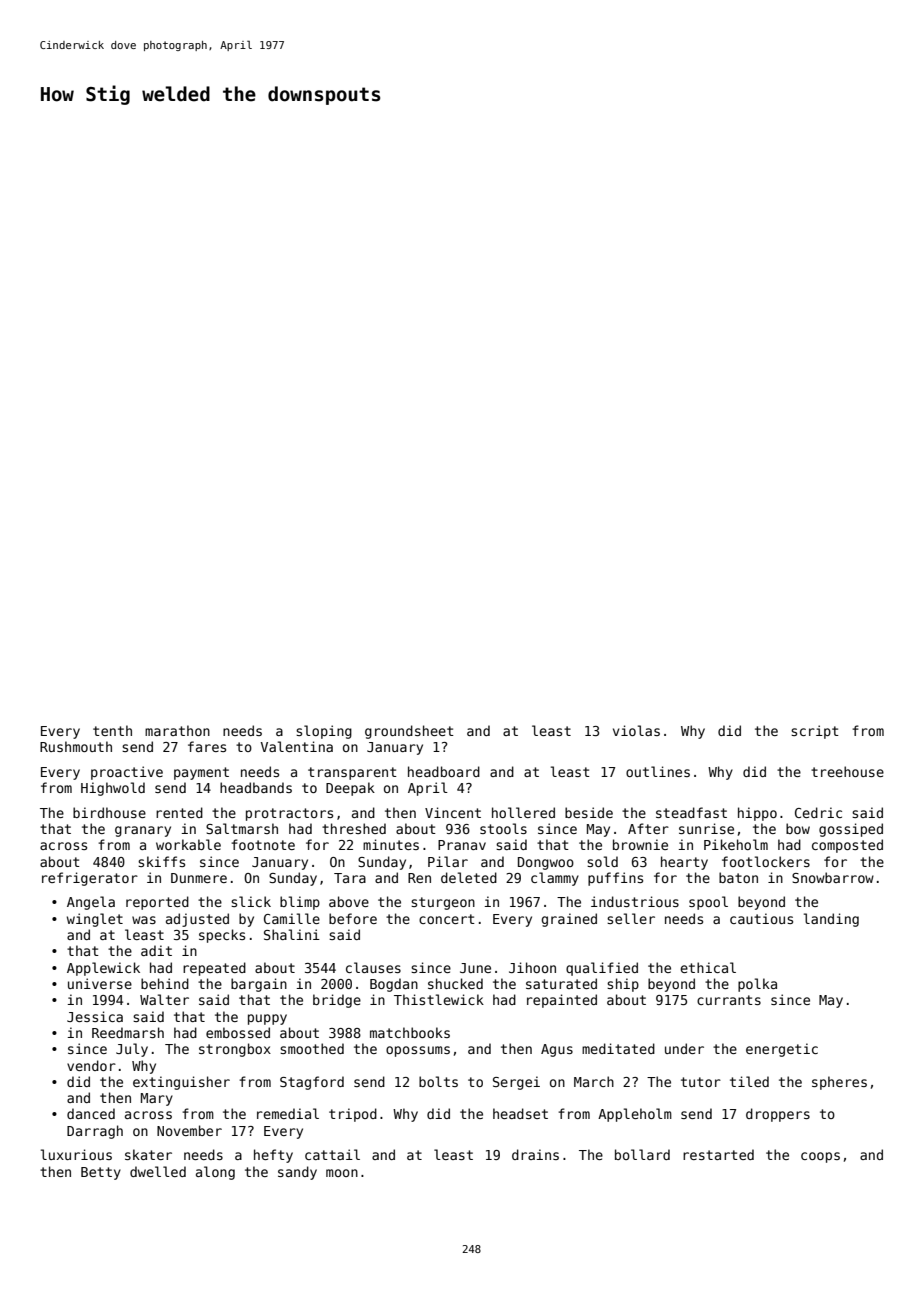  What do you see at coordinates (684, 1048) in the image?
I see `under` at bounding box center [684, 1048].
